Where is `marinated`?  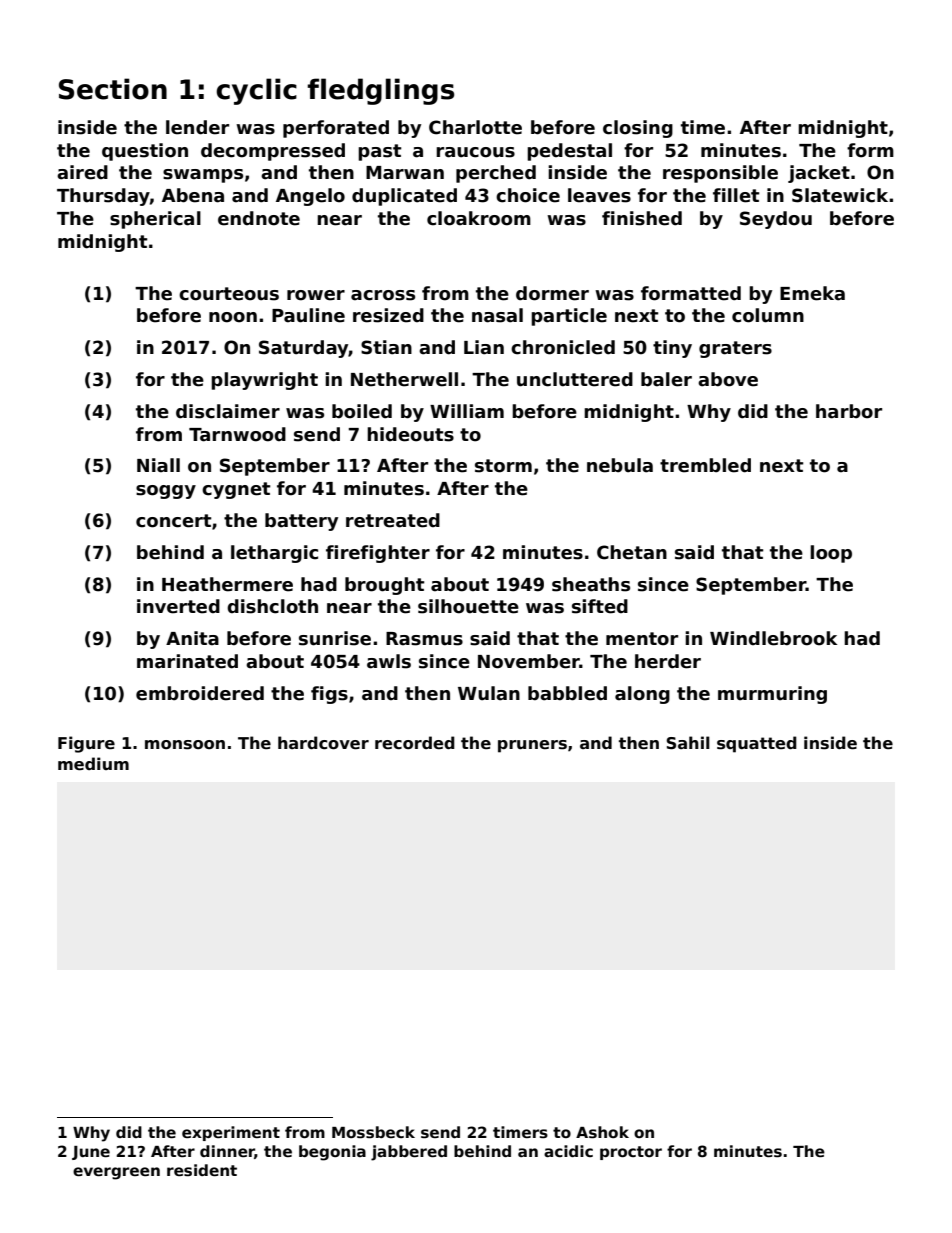
marinated is located at coordinates (187, 661).
